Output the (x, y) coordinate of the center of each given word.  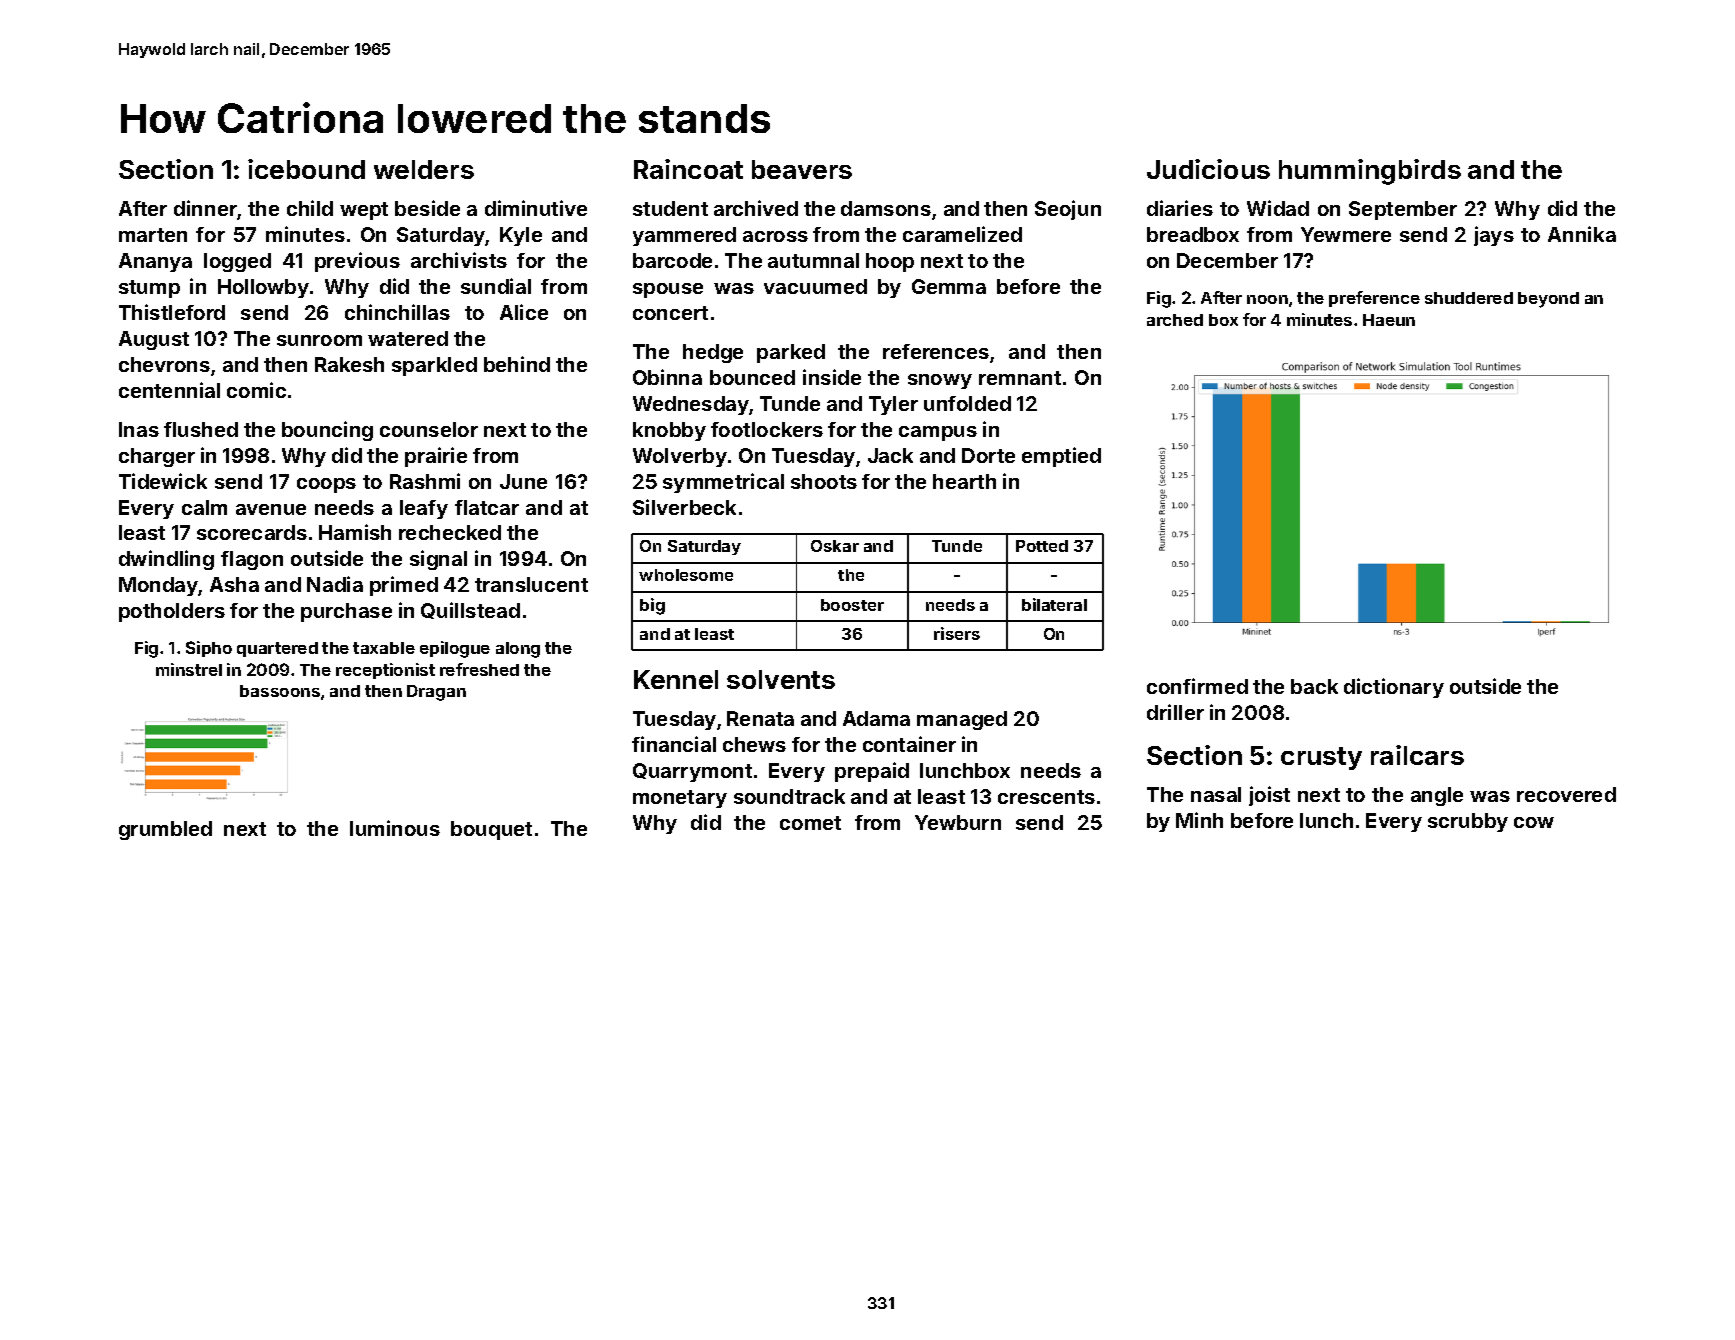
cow (1534, 822)
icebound (306, 169)
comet (810, 823)
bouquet (491, 830)
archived (756, 208)
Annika (1582, 234)
